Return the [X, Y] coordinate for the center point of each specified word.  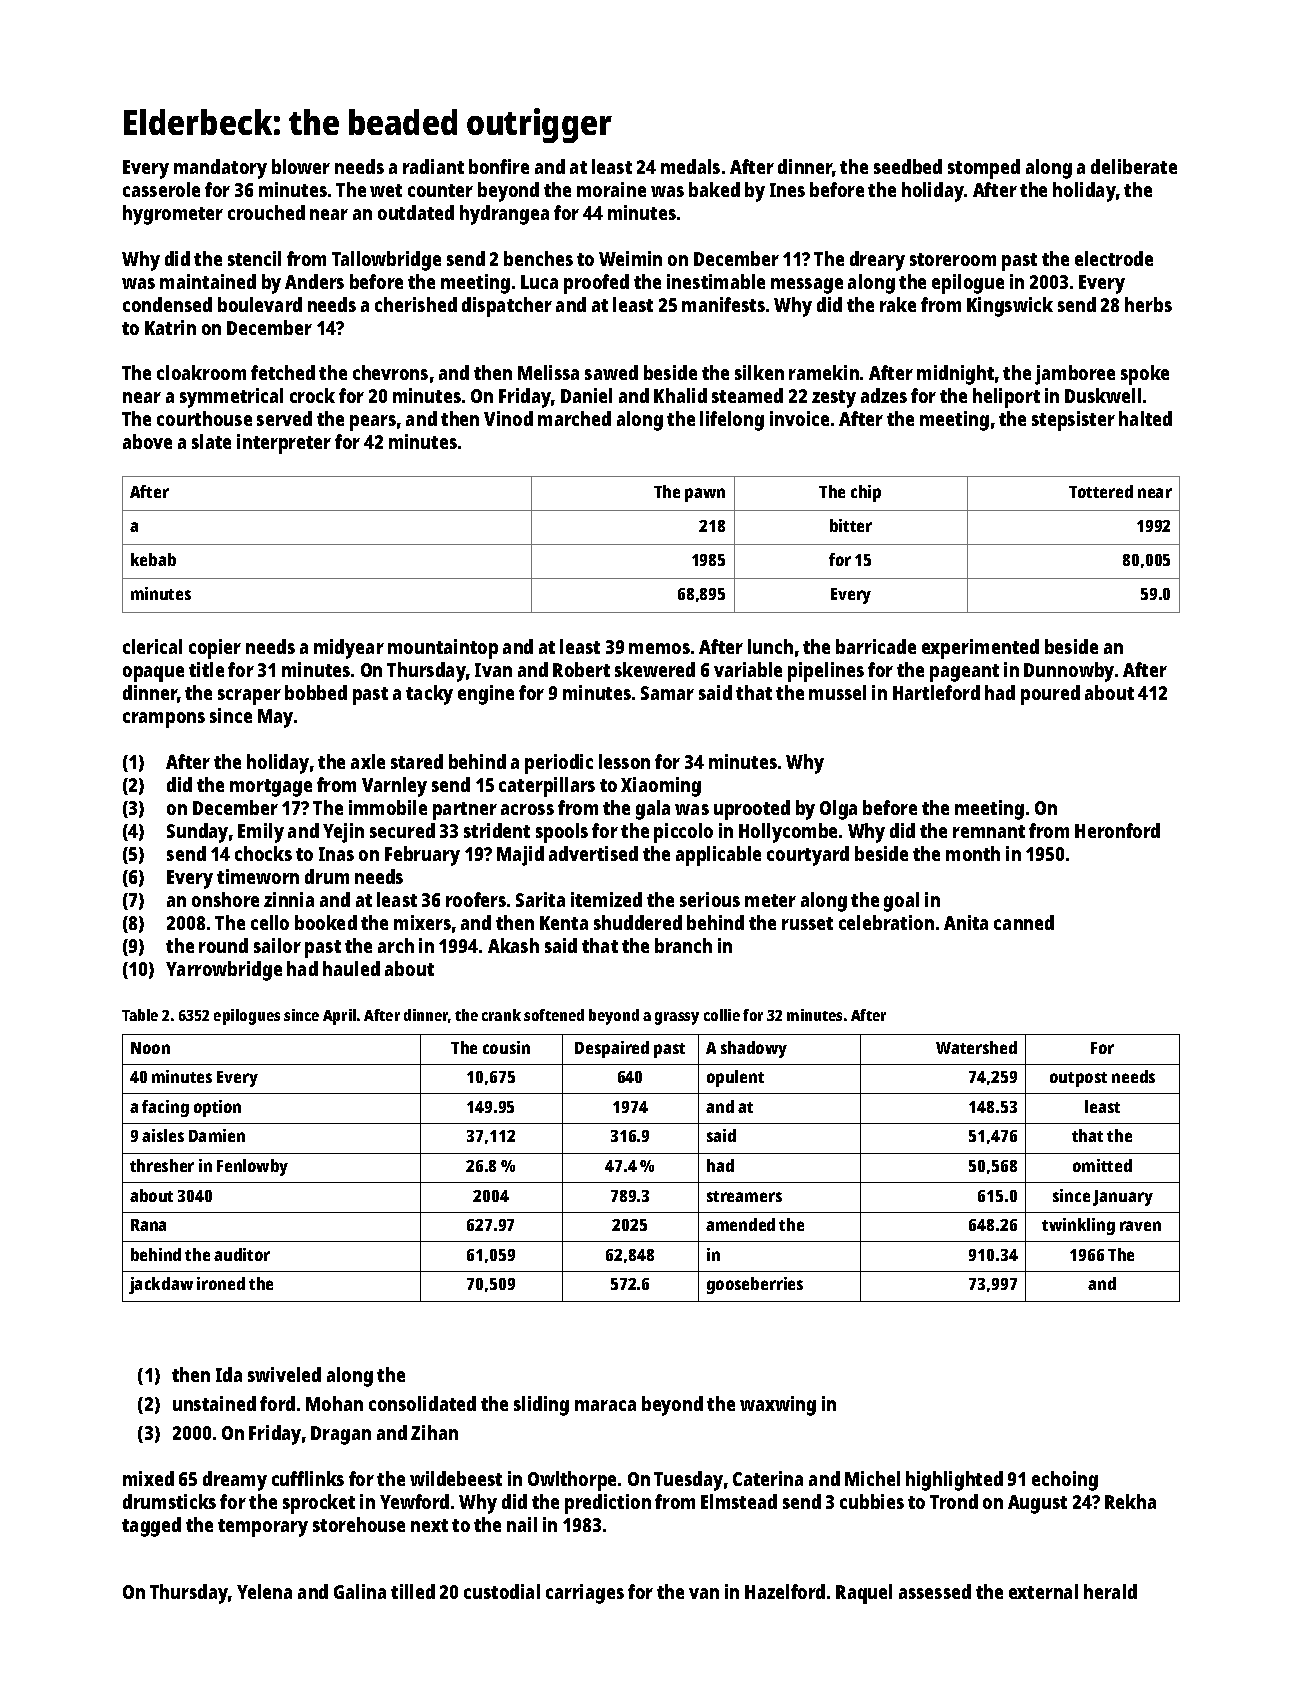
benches [538, 258]
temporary [263, 1528]
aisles [163, 1135]
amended [740, 1224]
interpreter [284, 444]
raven [1140, 1226]
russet [807, 923]
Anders [314, 281]
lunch [770, 646]
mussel [837, 692]
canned [1024, 922]
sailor [277, 945]
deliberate [1134, 166]
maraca [605, 1405]
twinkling [1078, 1226]
